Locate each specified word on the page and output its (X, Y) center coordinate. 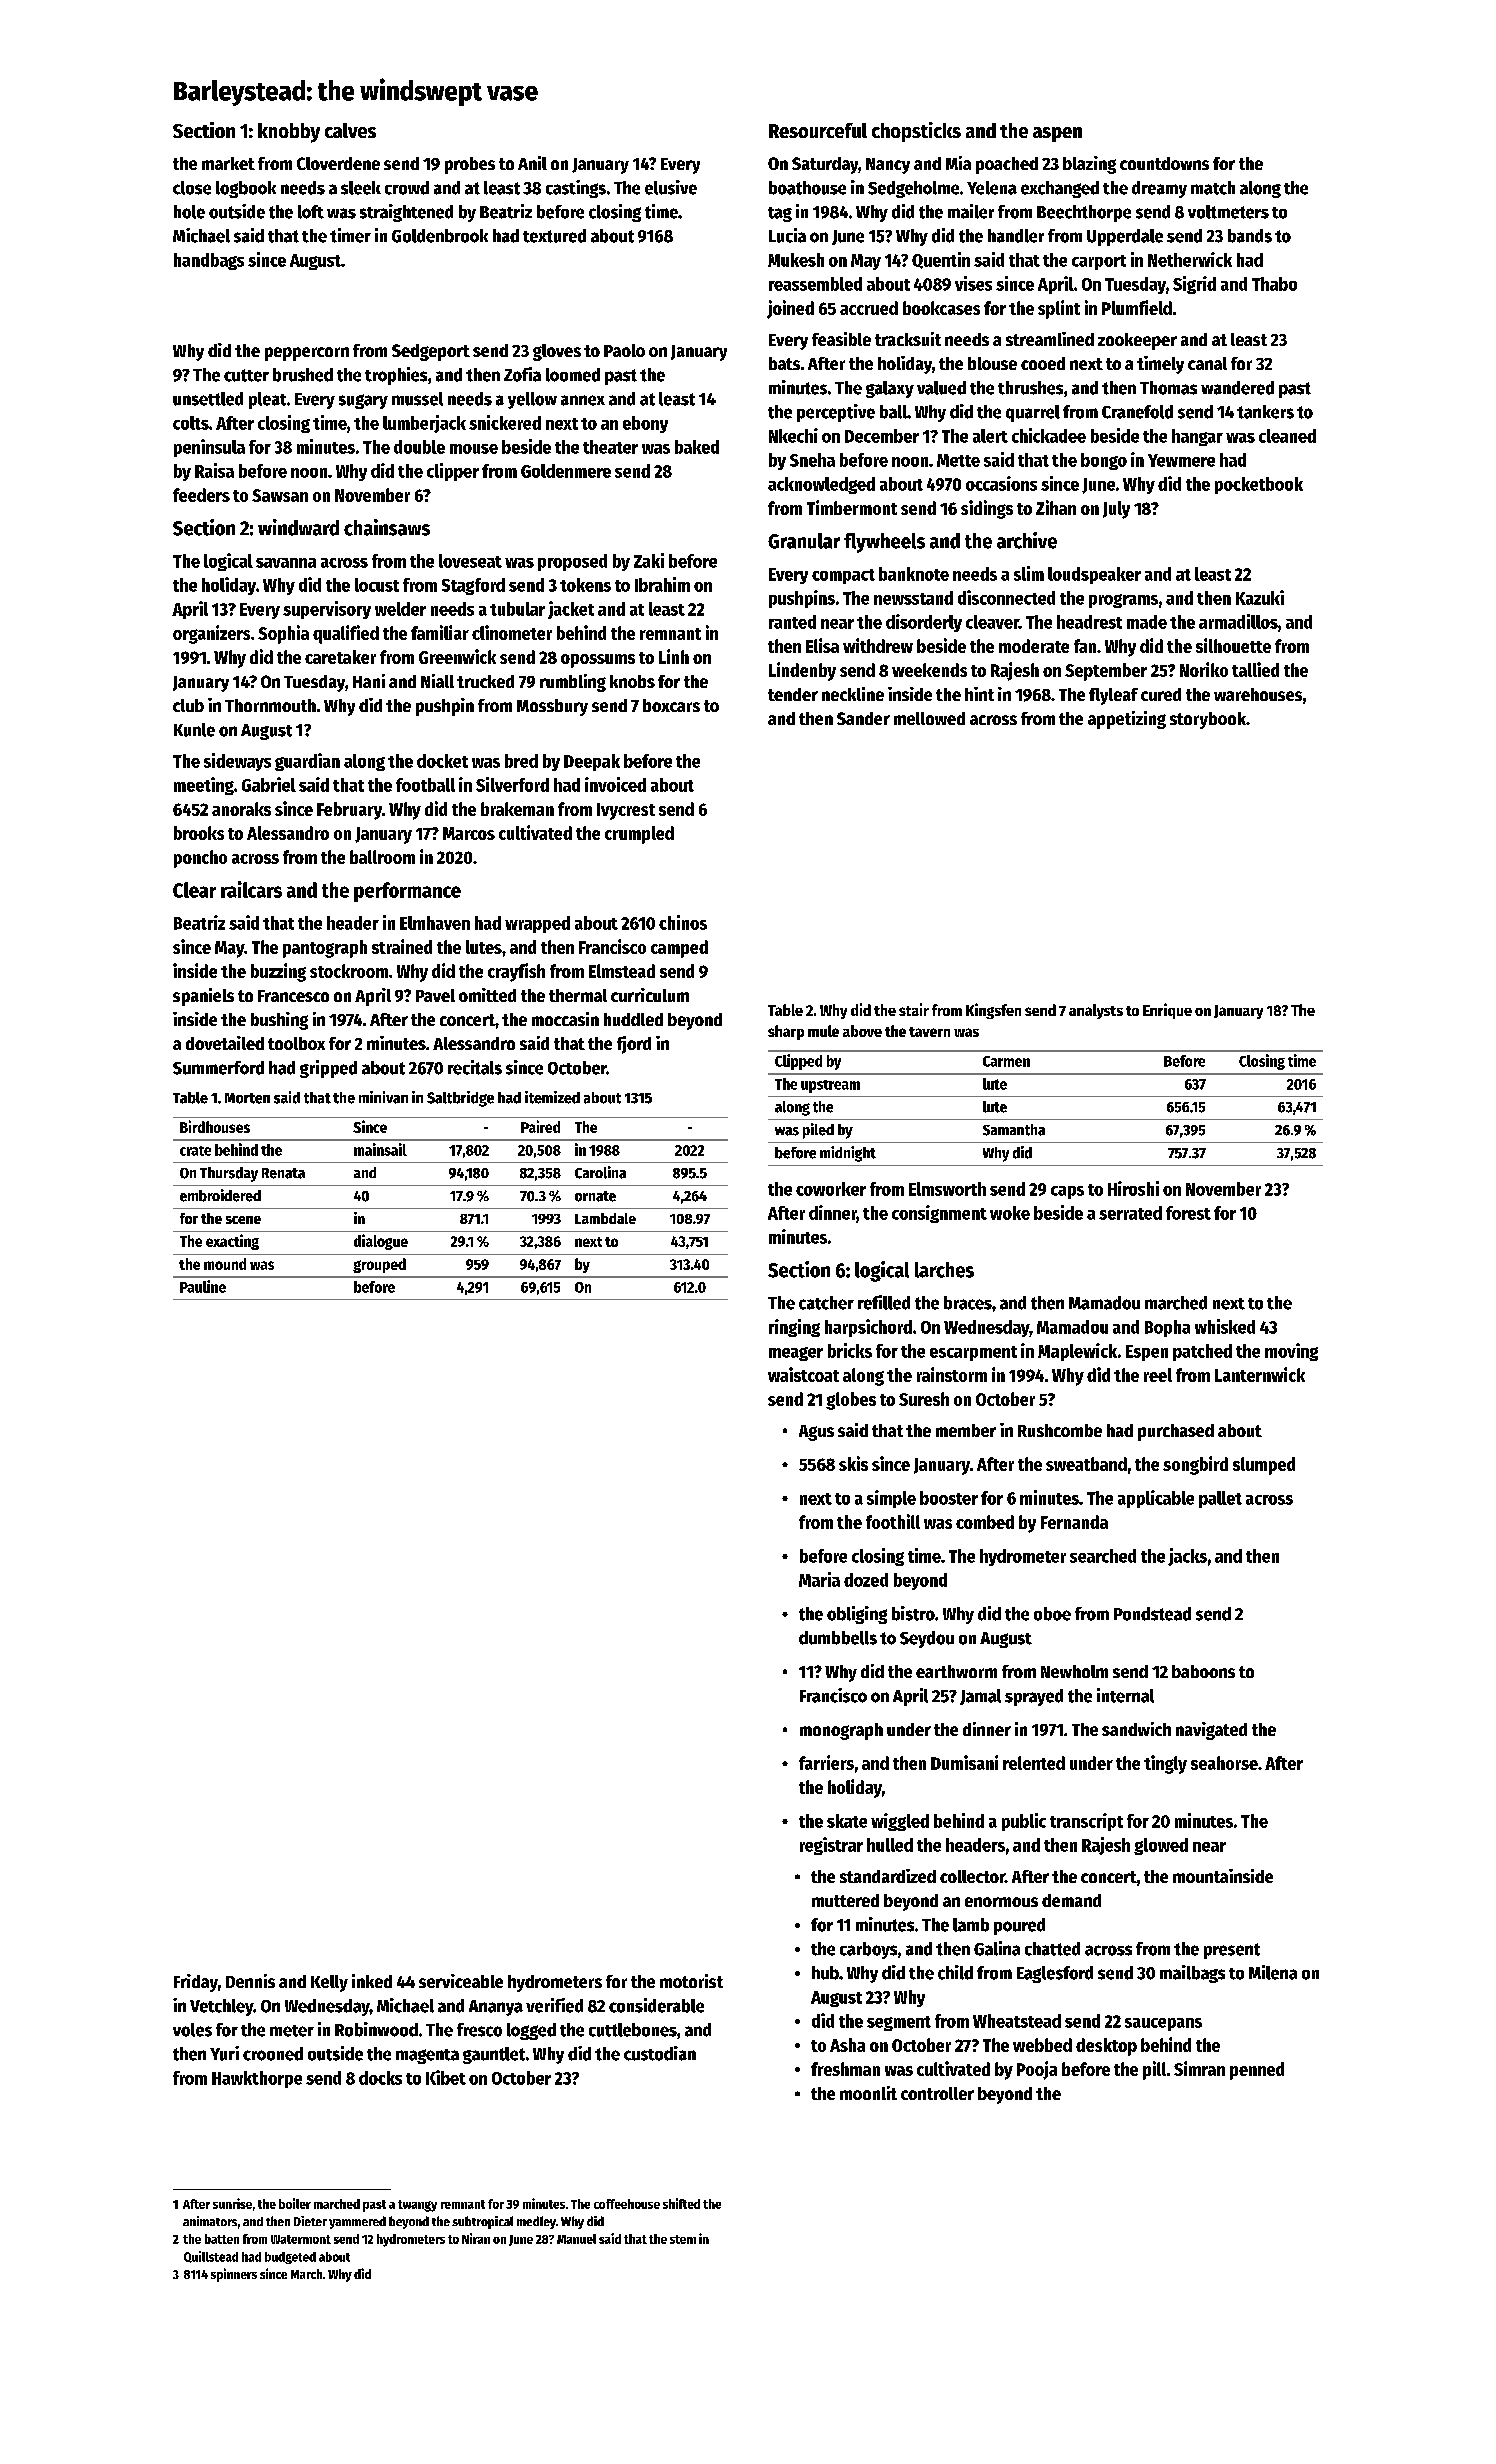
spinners (234, 2275)
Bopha (1167, 1328)
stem (683, 2239)
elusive (671, 187)
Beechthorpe (1084, 213)
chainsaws (387, 527)
